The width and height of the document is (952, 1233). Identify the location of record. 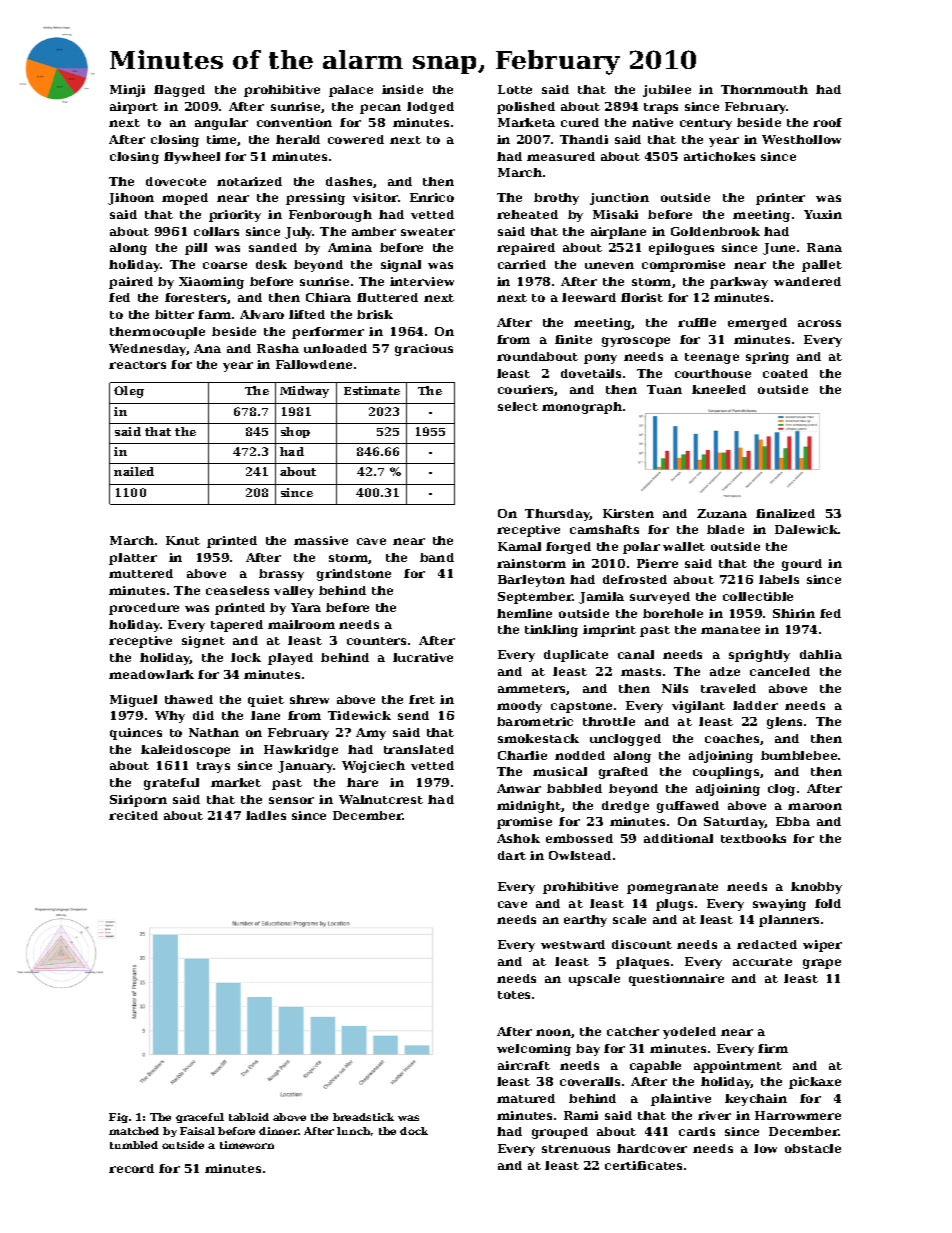
(131, 1168).
